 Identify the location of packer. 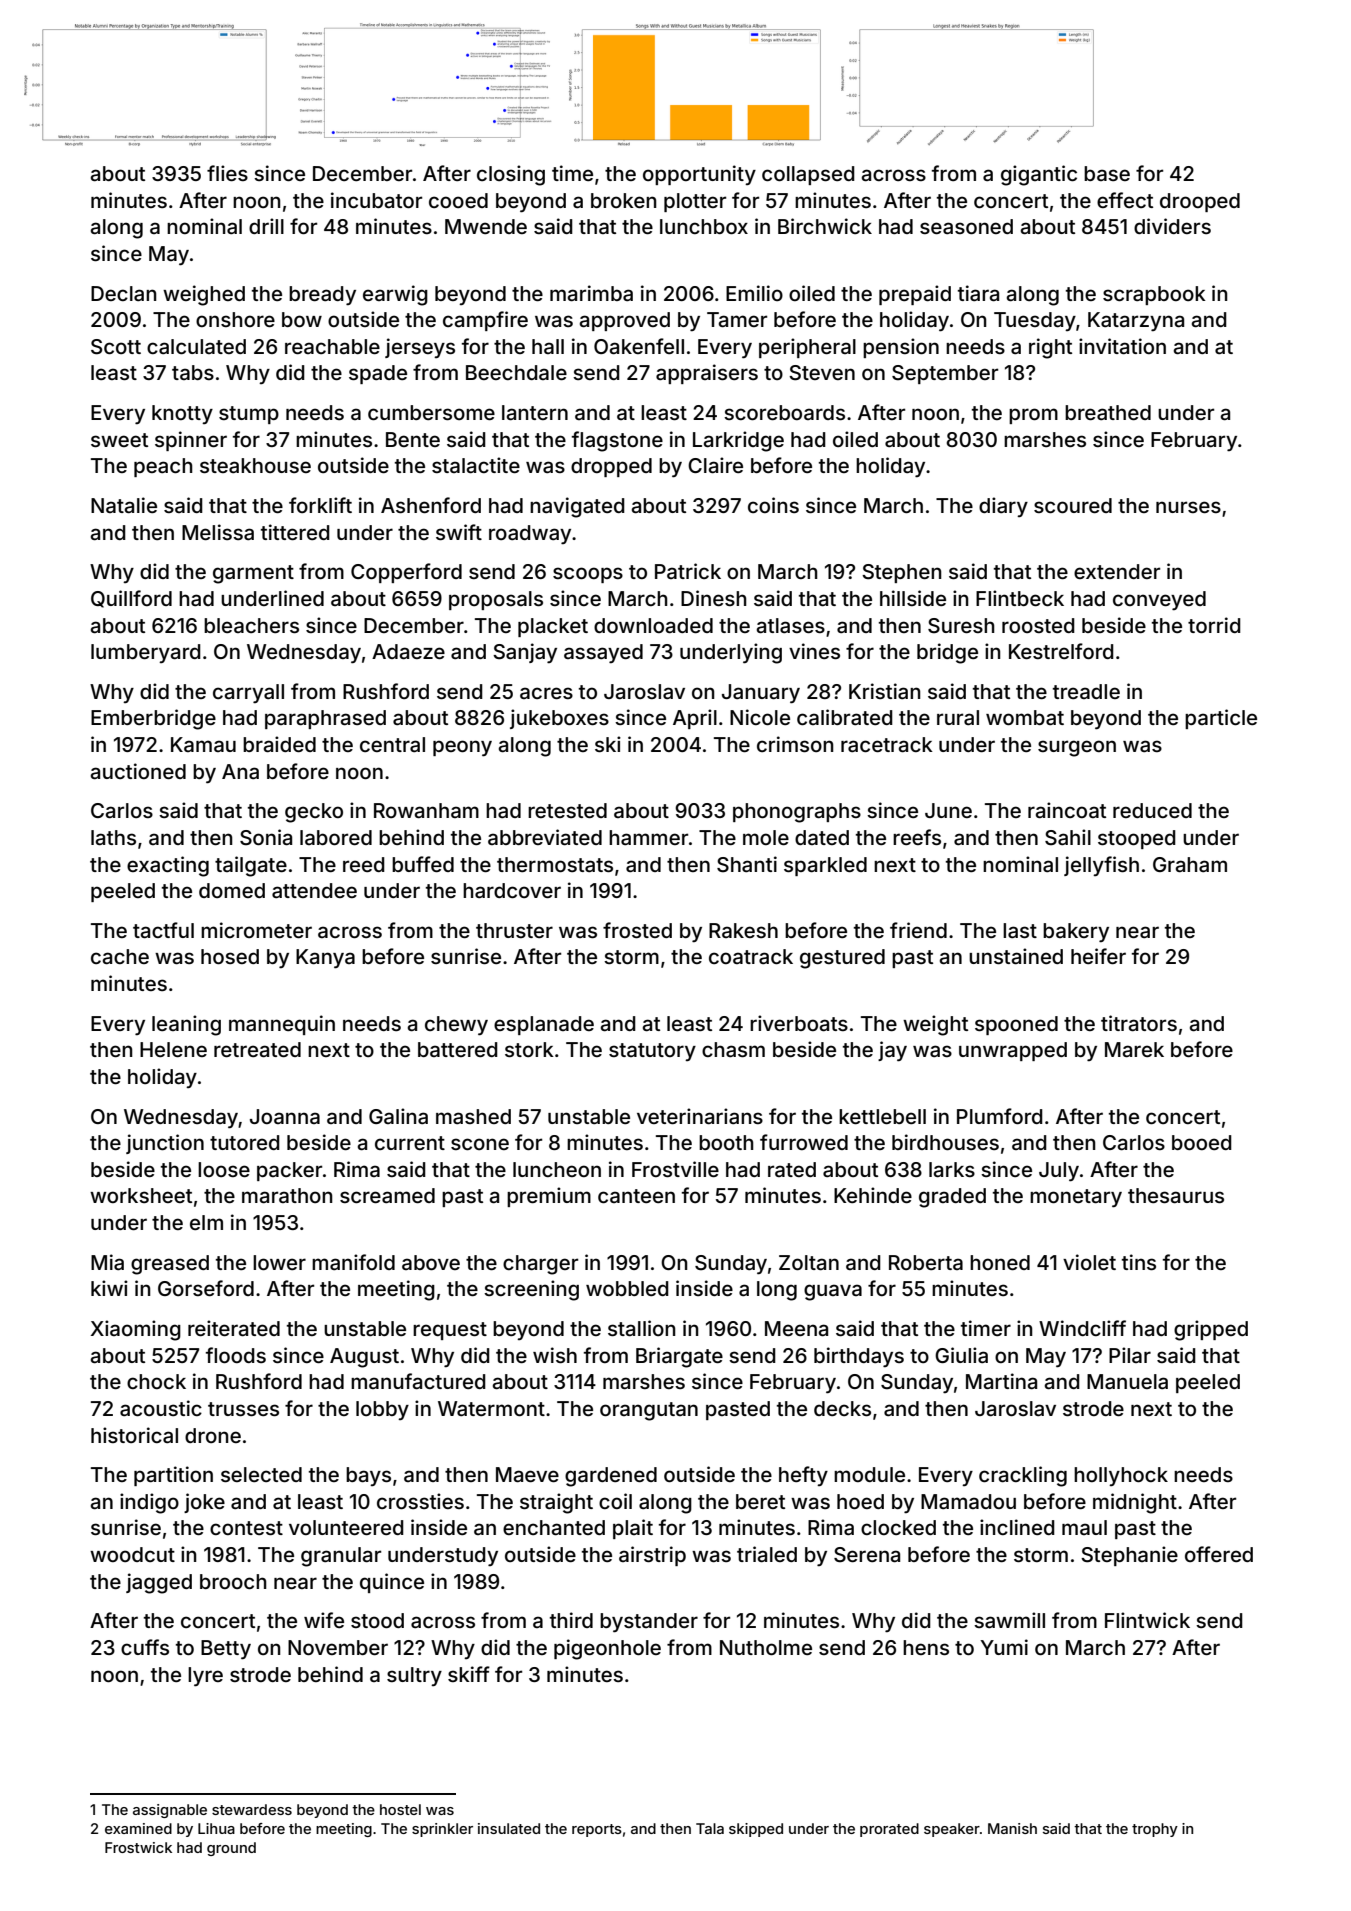
(289, 1171).
